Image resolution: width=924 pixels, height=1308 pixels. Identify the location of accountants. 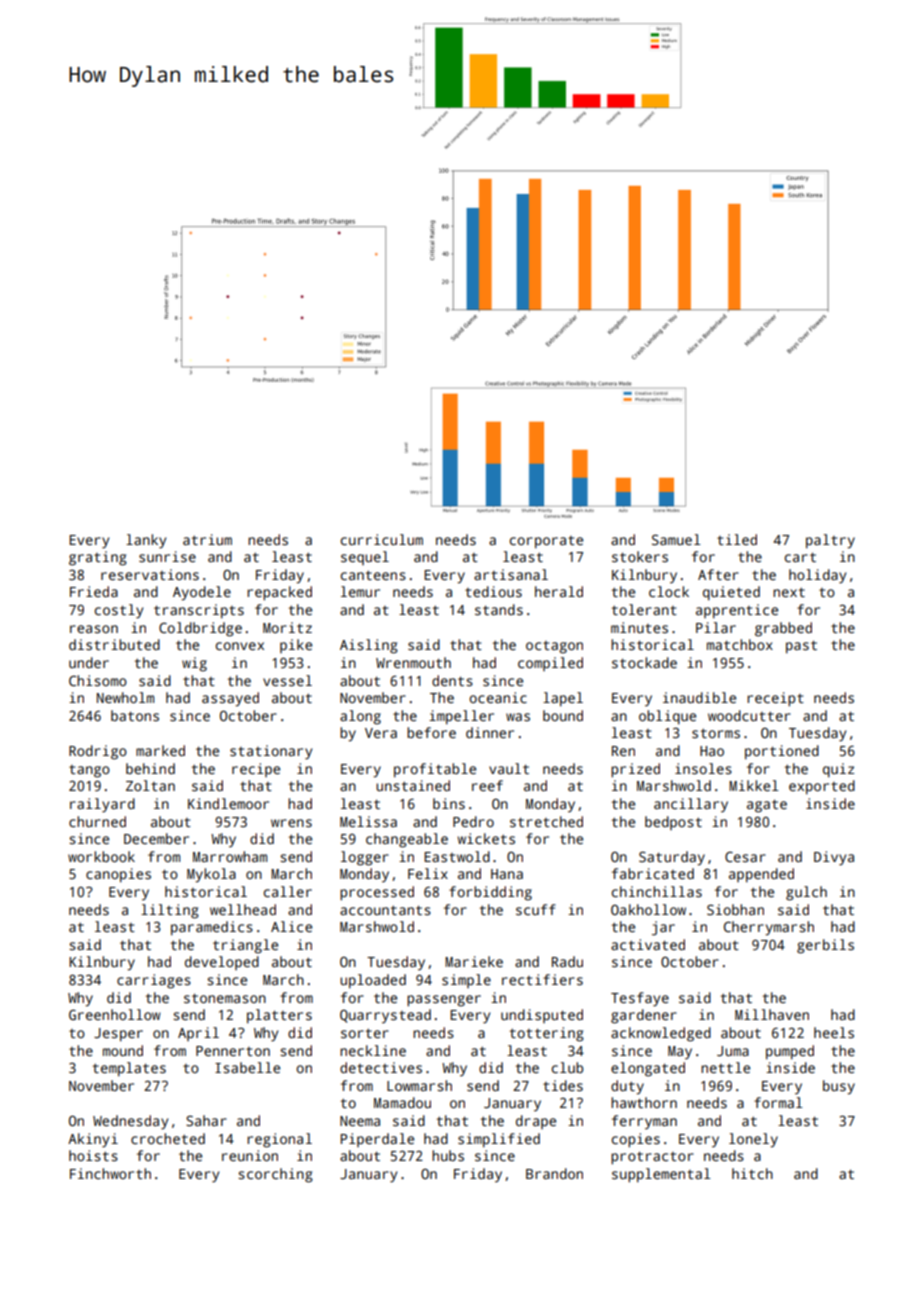
(385, 910).
